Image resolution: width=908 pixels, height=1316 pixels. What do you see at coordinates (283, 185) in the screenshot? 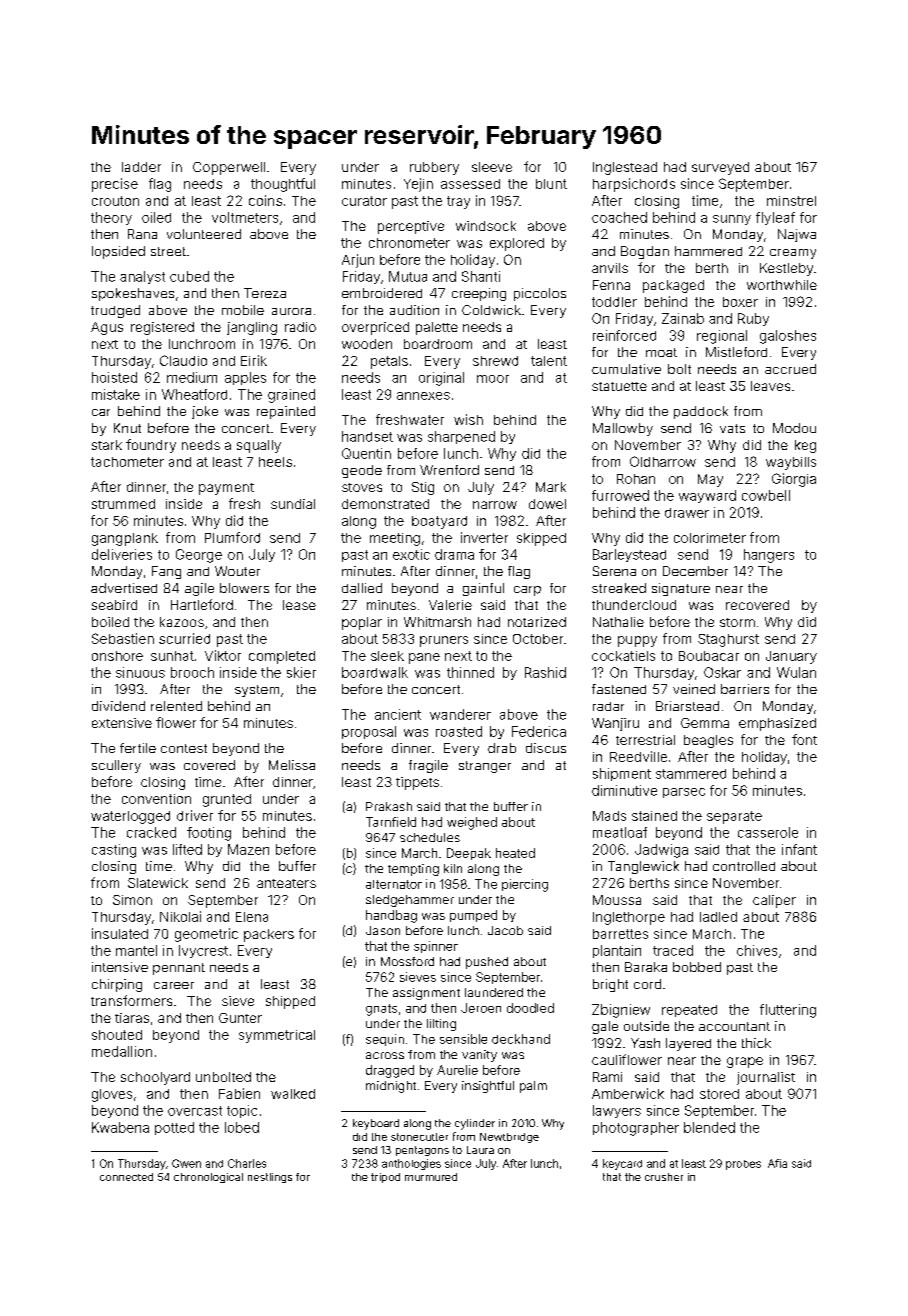
I see `thoughtful` at bounding box center [283, 185].
